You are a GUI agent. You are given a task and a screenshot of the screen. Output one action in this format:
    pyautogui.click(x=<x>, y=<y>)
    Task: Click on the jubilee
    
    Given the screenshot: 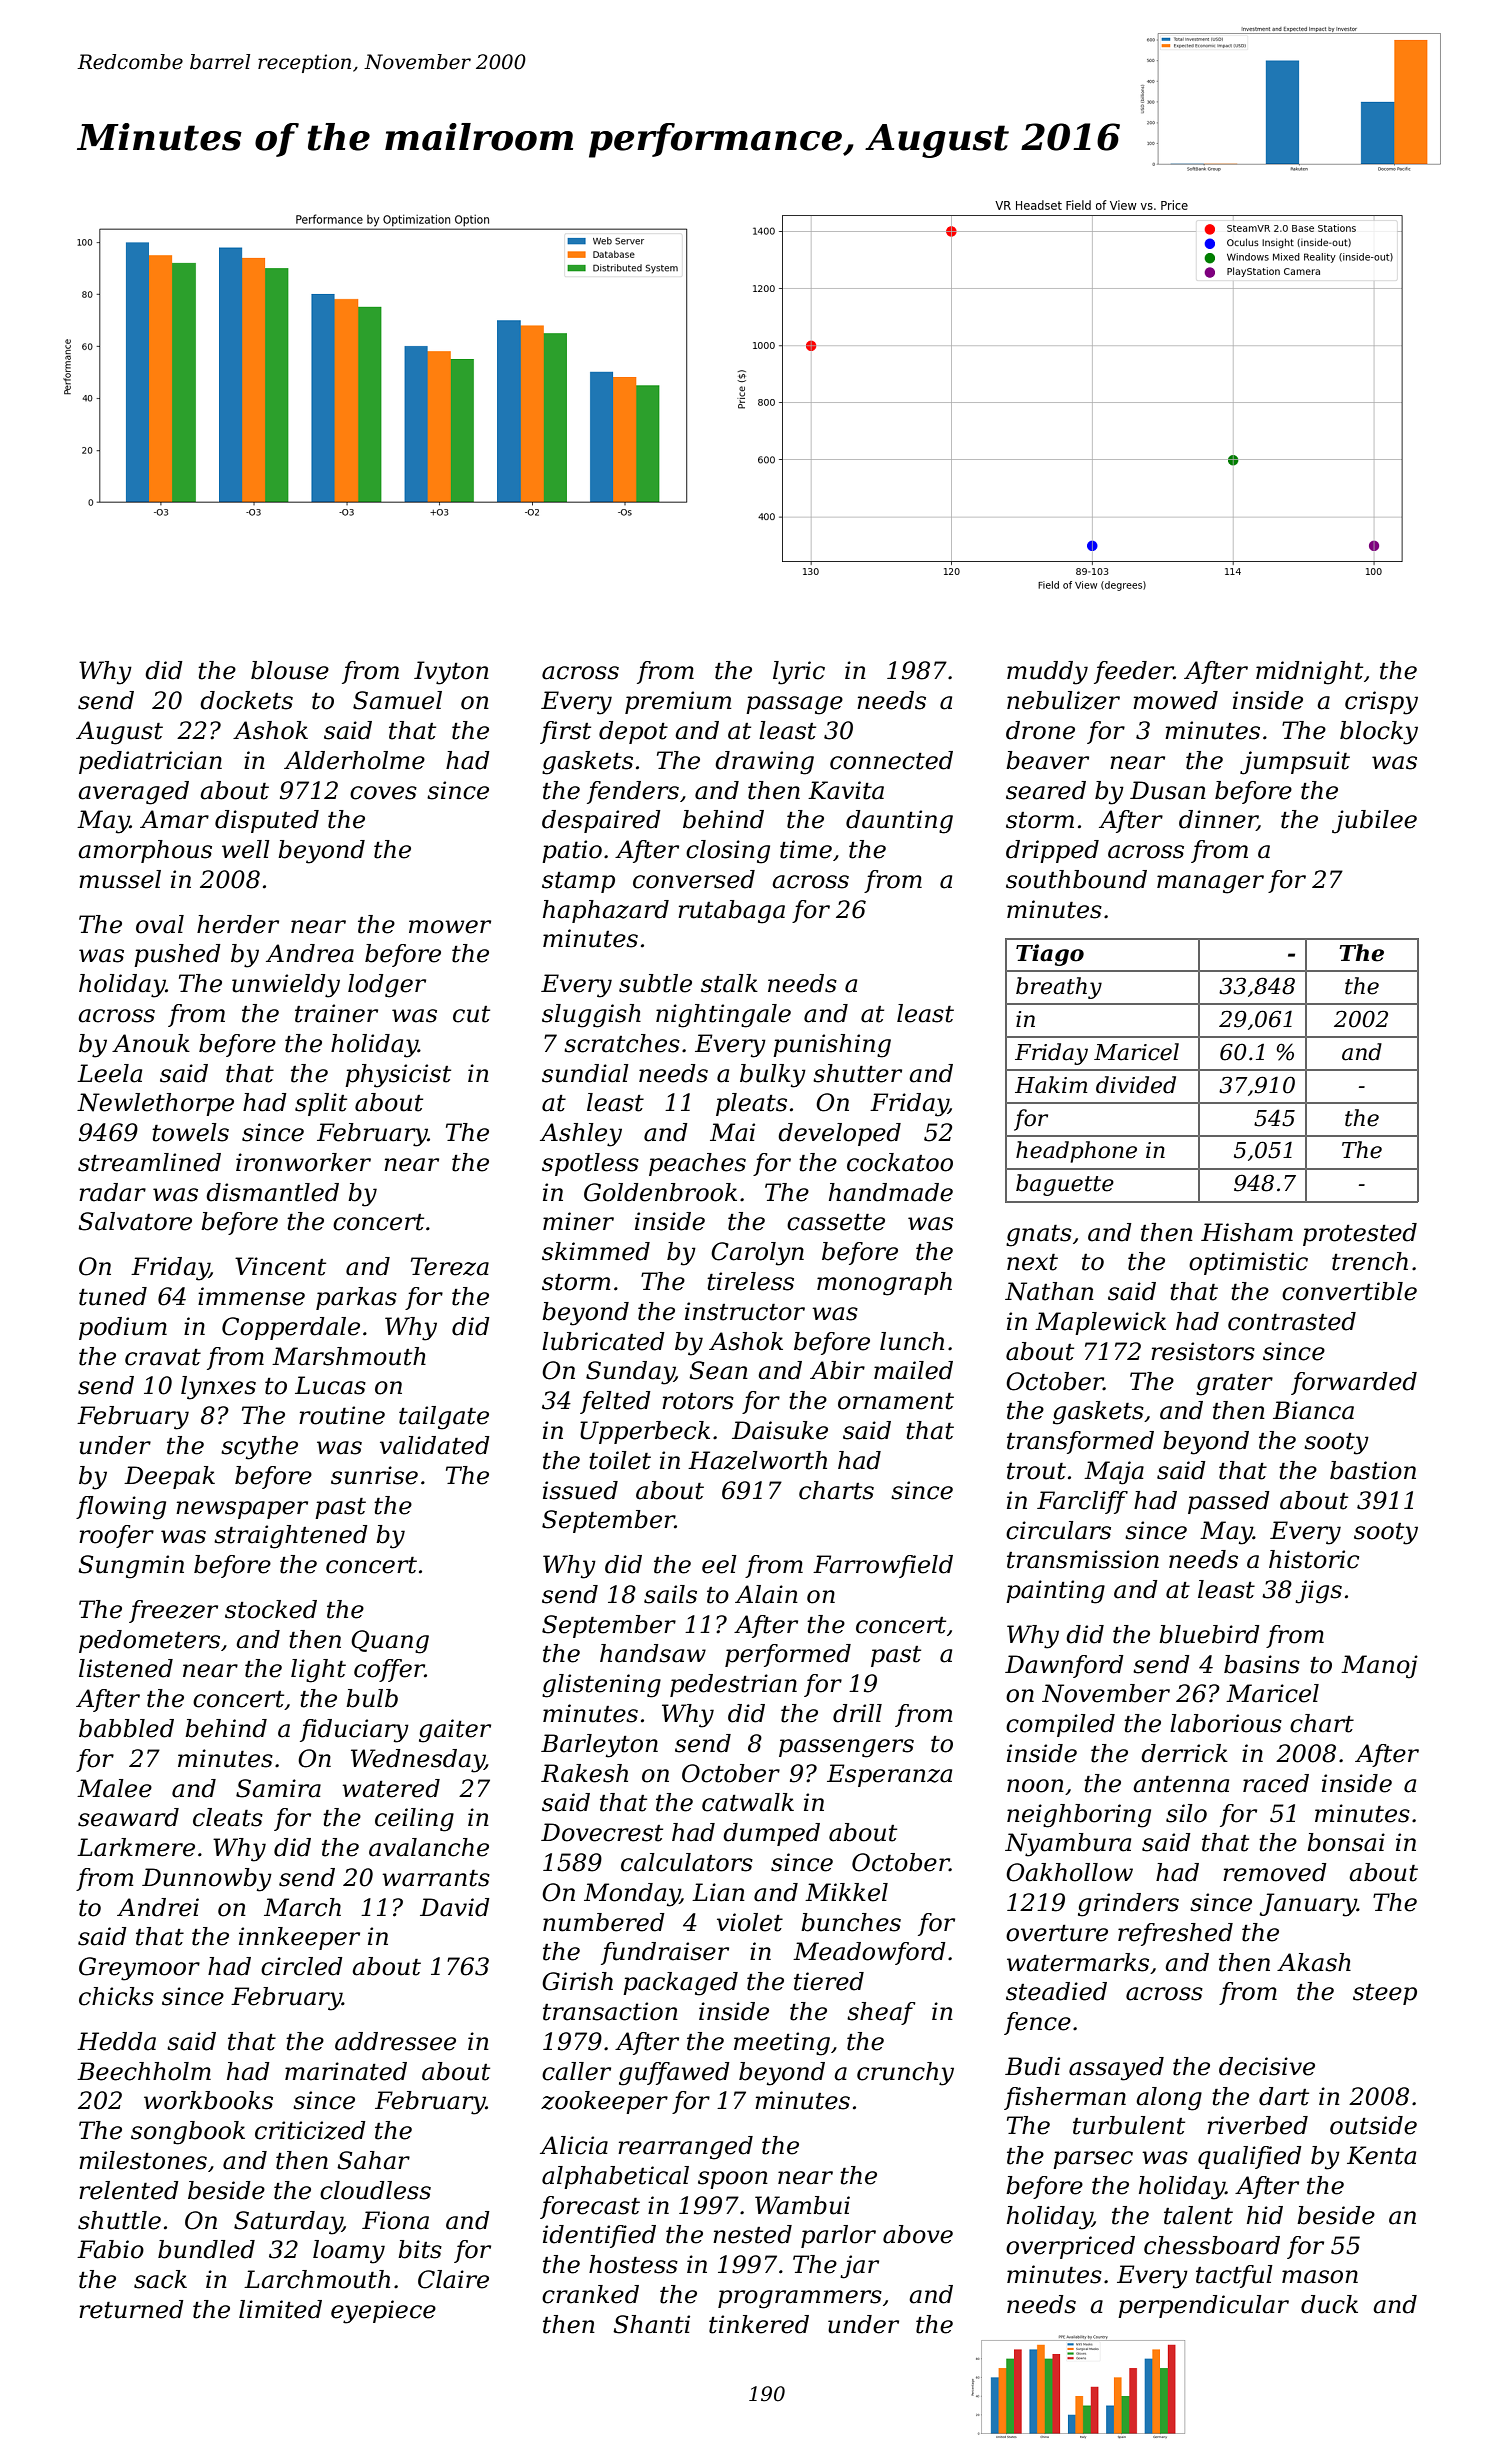 What is the action you would take?
    pyautogui.click(x=1374, y=822)
